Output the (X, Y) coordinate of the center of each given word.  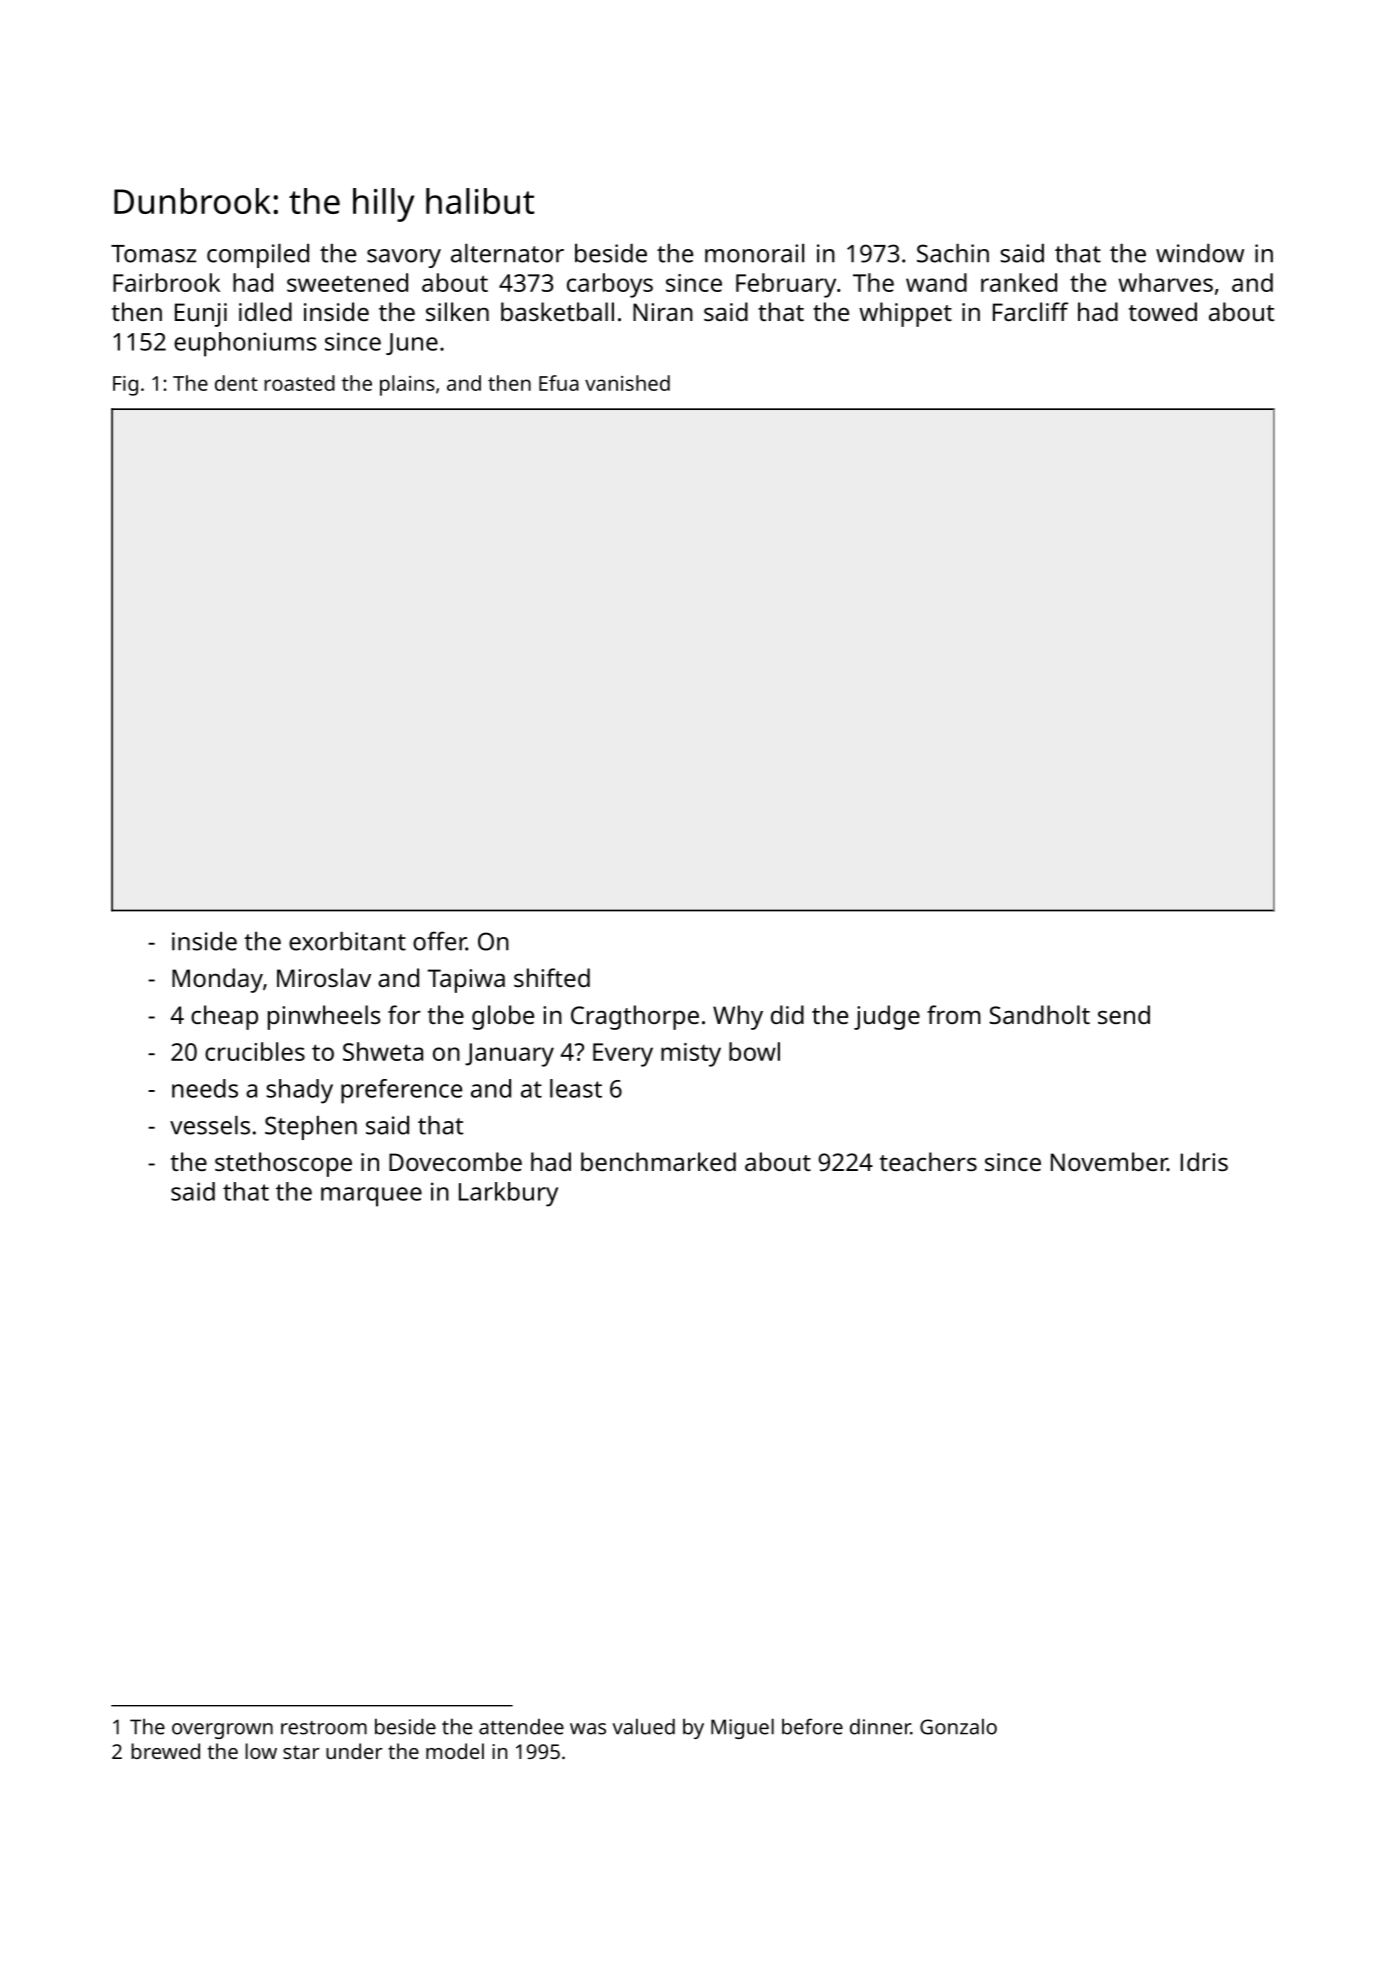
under (354, 1751)
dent (236, 383)
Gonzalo (958, 1726)
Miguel (742, 1728)
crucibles (255, 1051)
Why (738, 1017)
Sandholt (1039, 1014)
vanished (627, 383)
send (1124, 1014)
